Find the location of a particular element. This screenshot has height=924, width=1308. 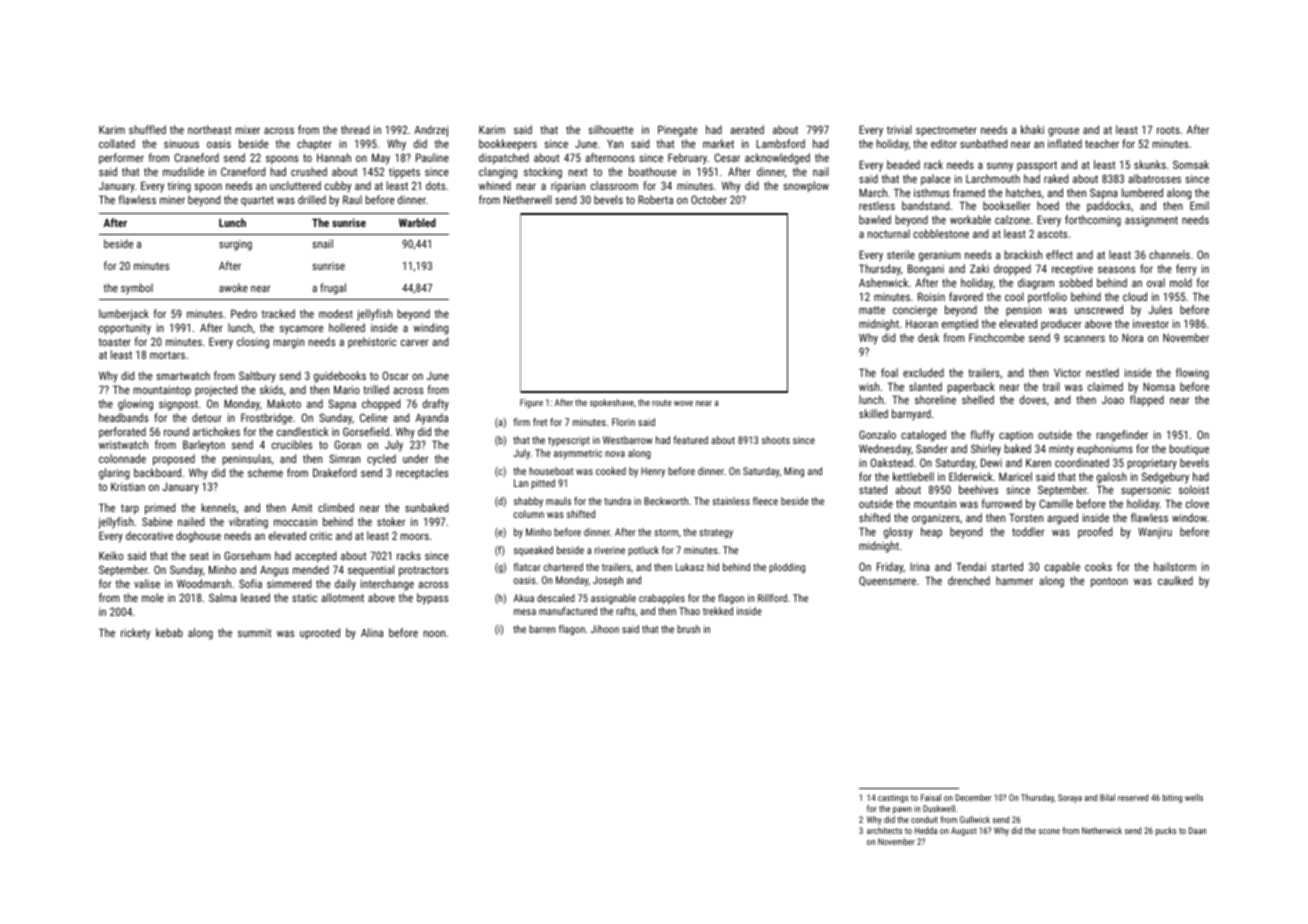

boutique is located at coordinates (1189, 449).
